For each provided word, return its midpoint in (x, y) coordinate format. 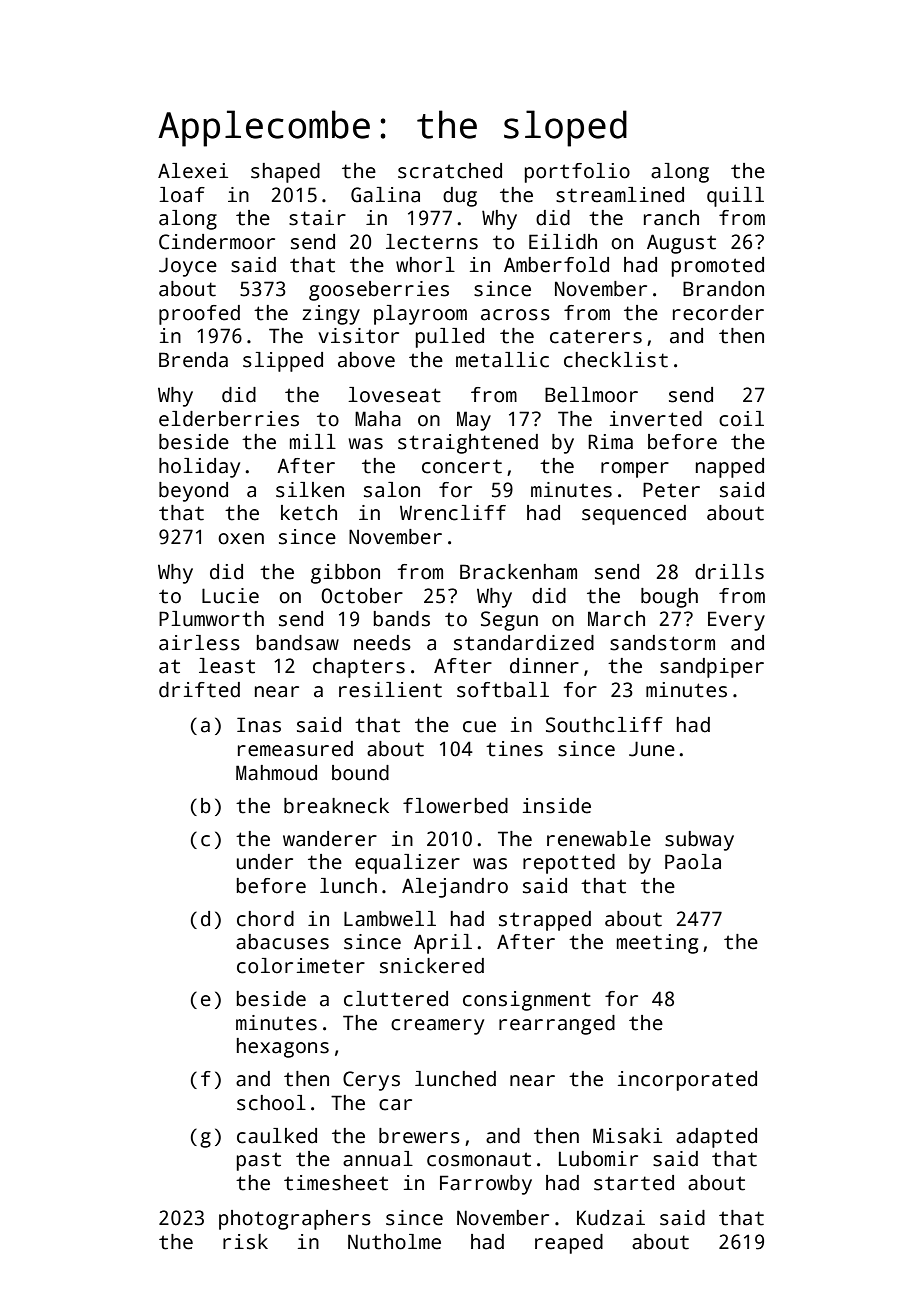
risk (245, 1242)
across (515, 315)
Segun (509, 621)
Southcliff (604, 725)
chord (265, 919)
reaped (569, 1244)
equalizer (407, 864)
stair (317, 218)
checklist (616, 360)
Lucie (230, 596)
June (652, 749)
